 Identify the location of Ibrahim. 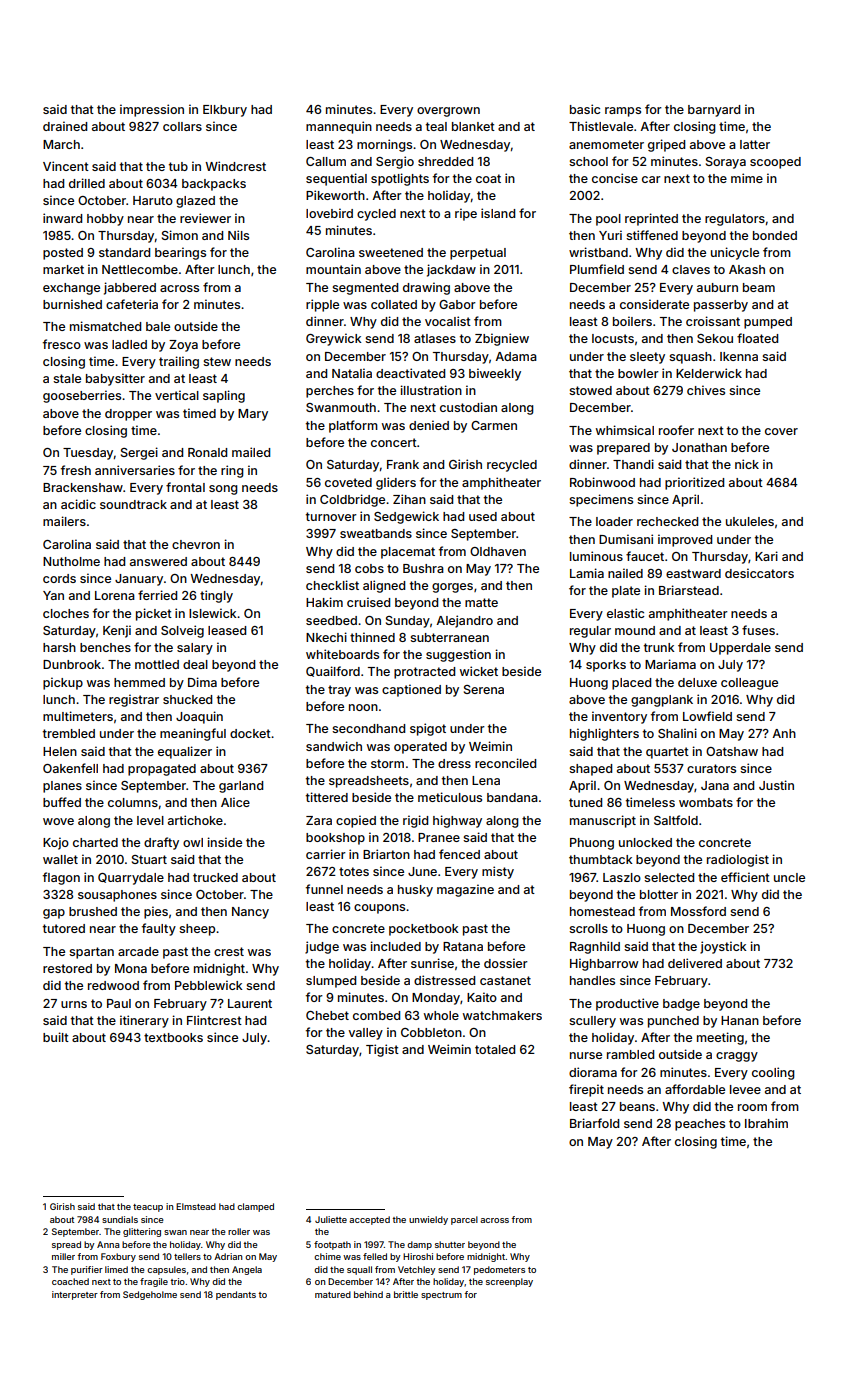
(766, 1123).
